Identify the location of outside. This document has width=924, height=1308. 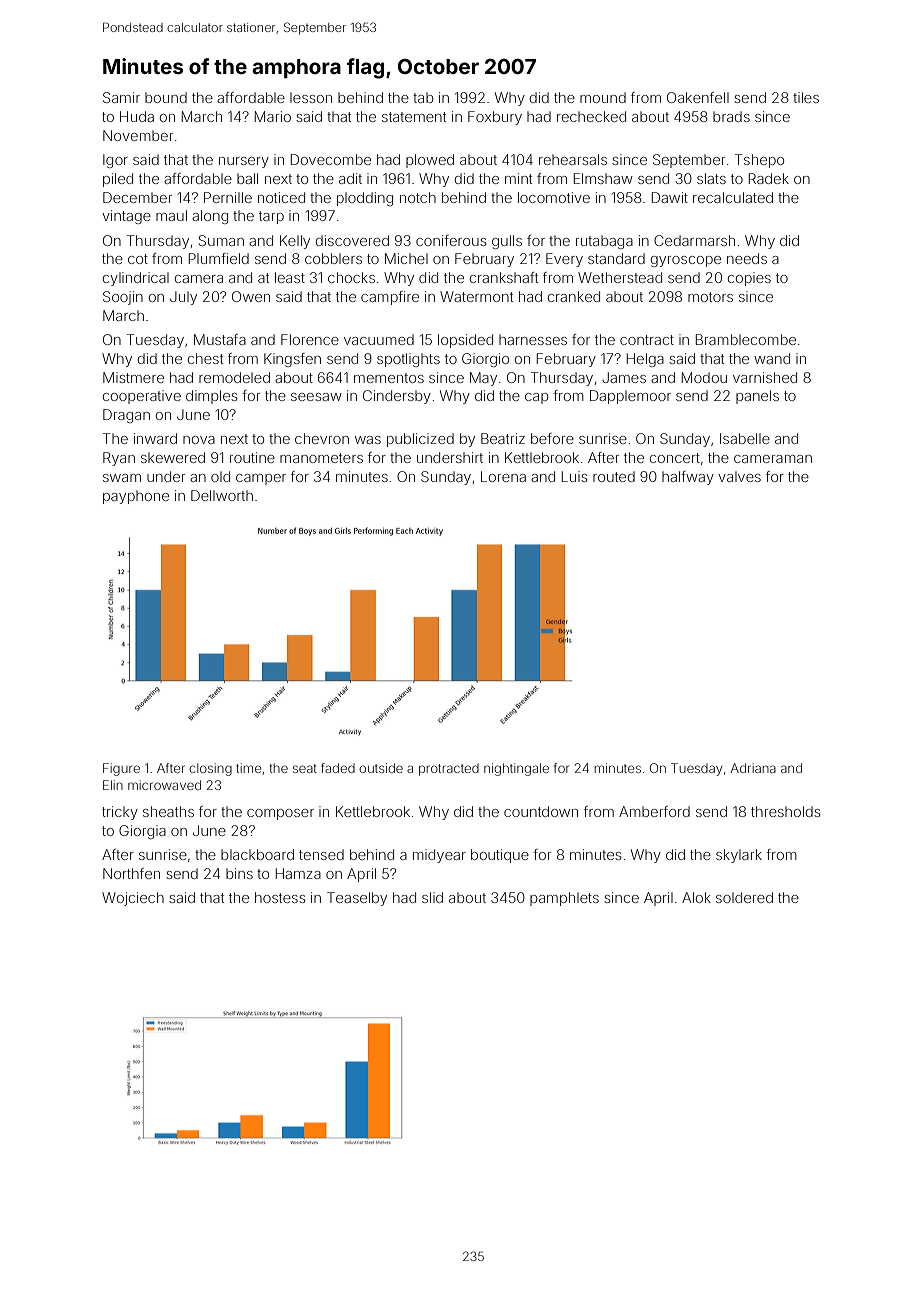
(381, 768).
